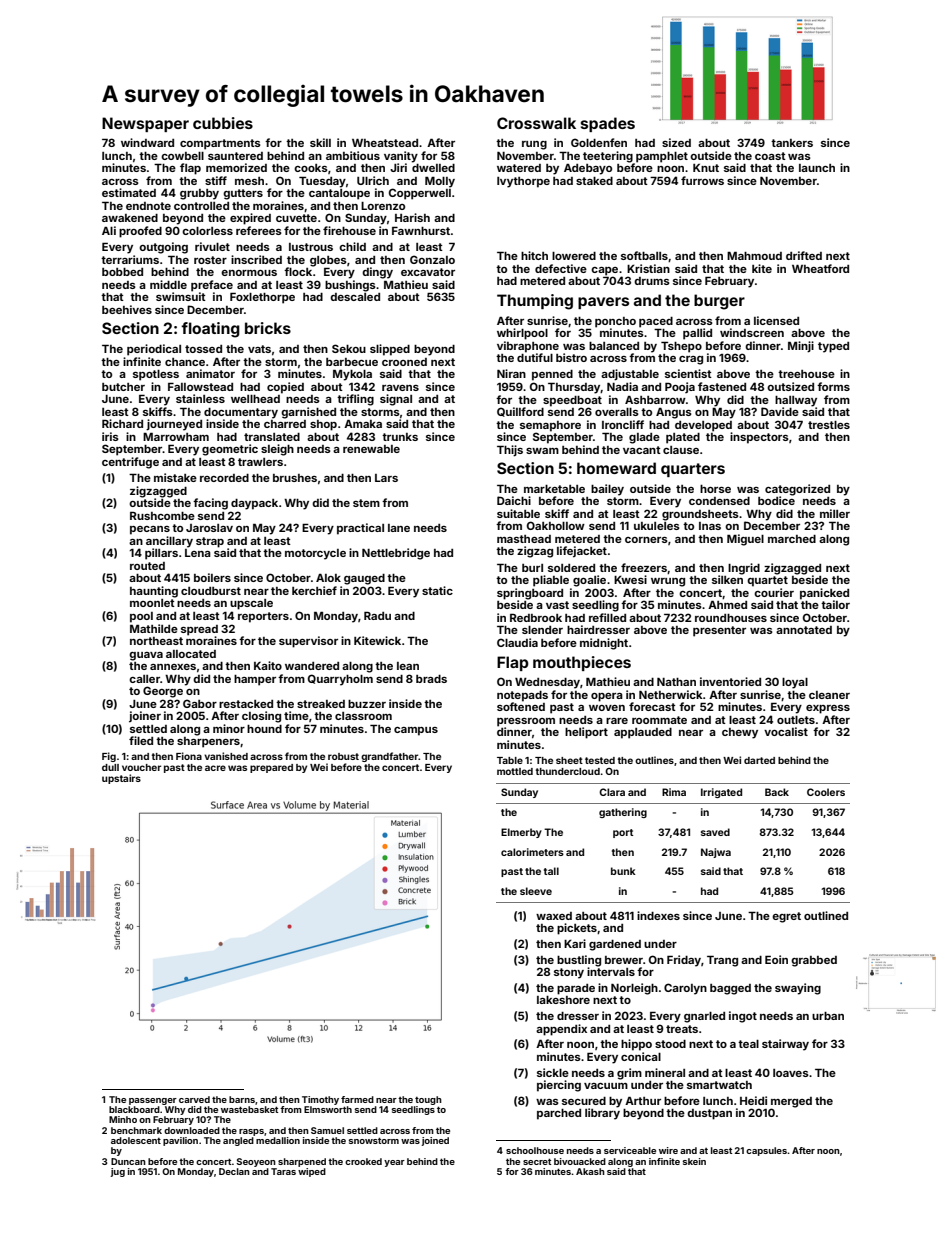  I want to click on facing, so click(210, 504).
